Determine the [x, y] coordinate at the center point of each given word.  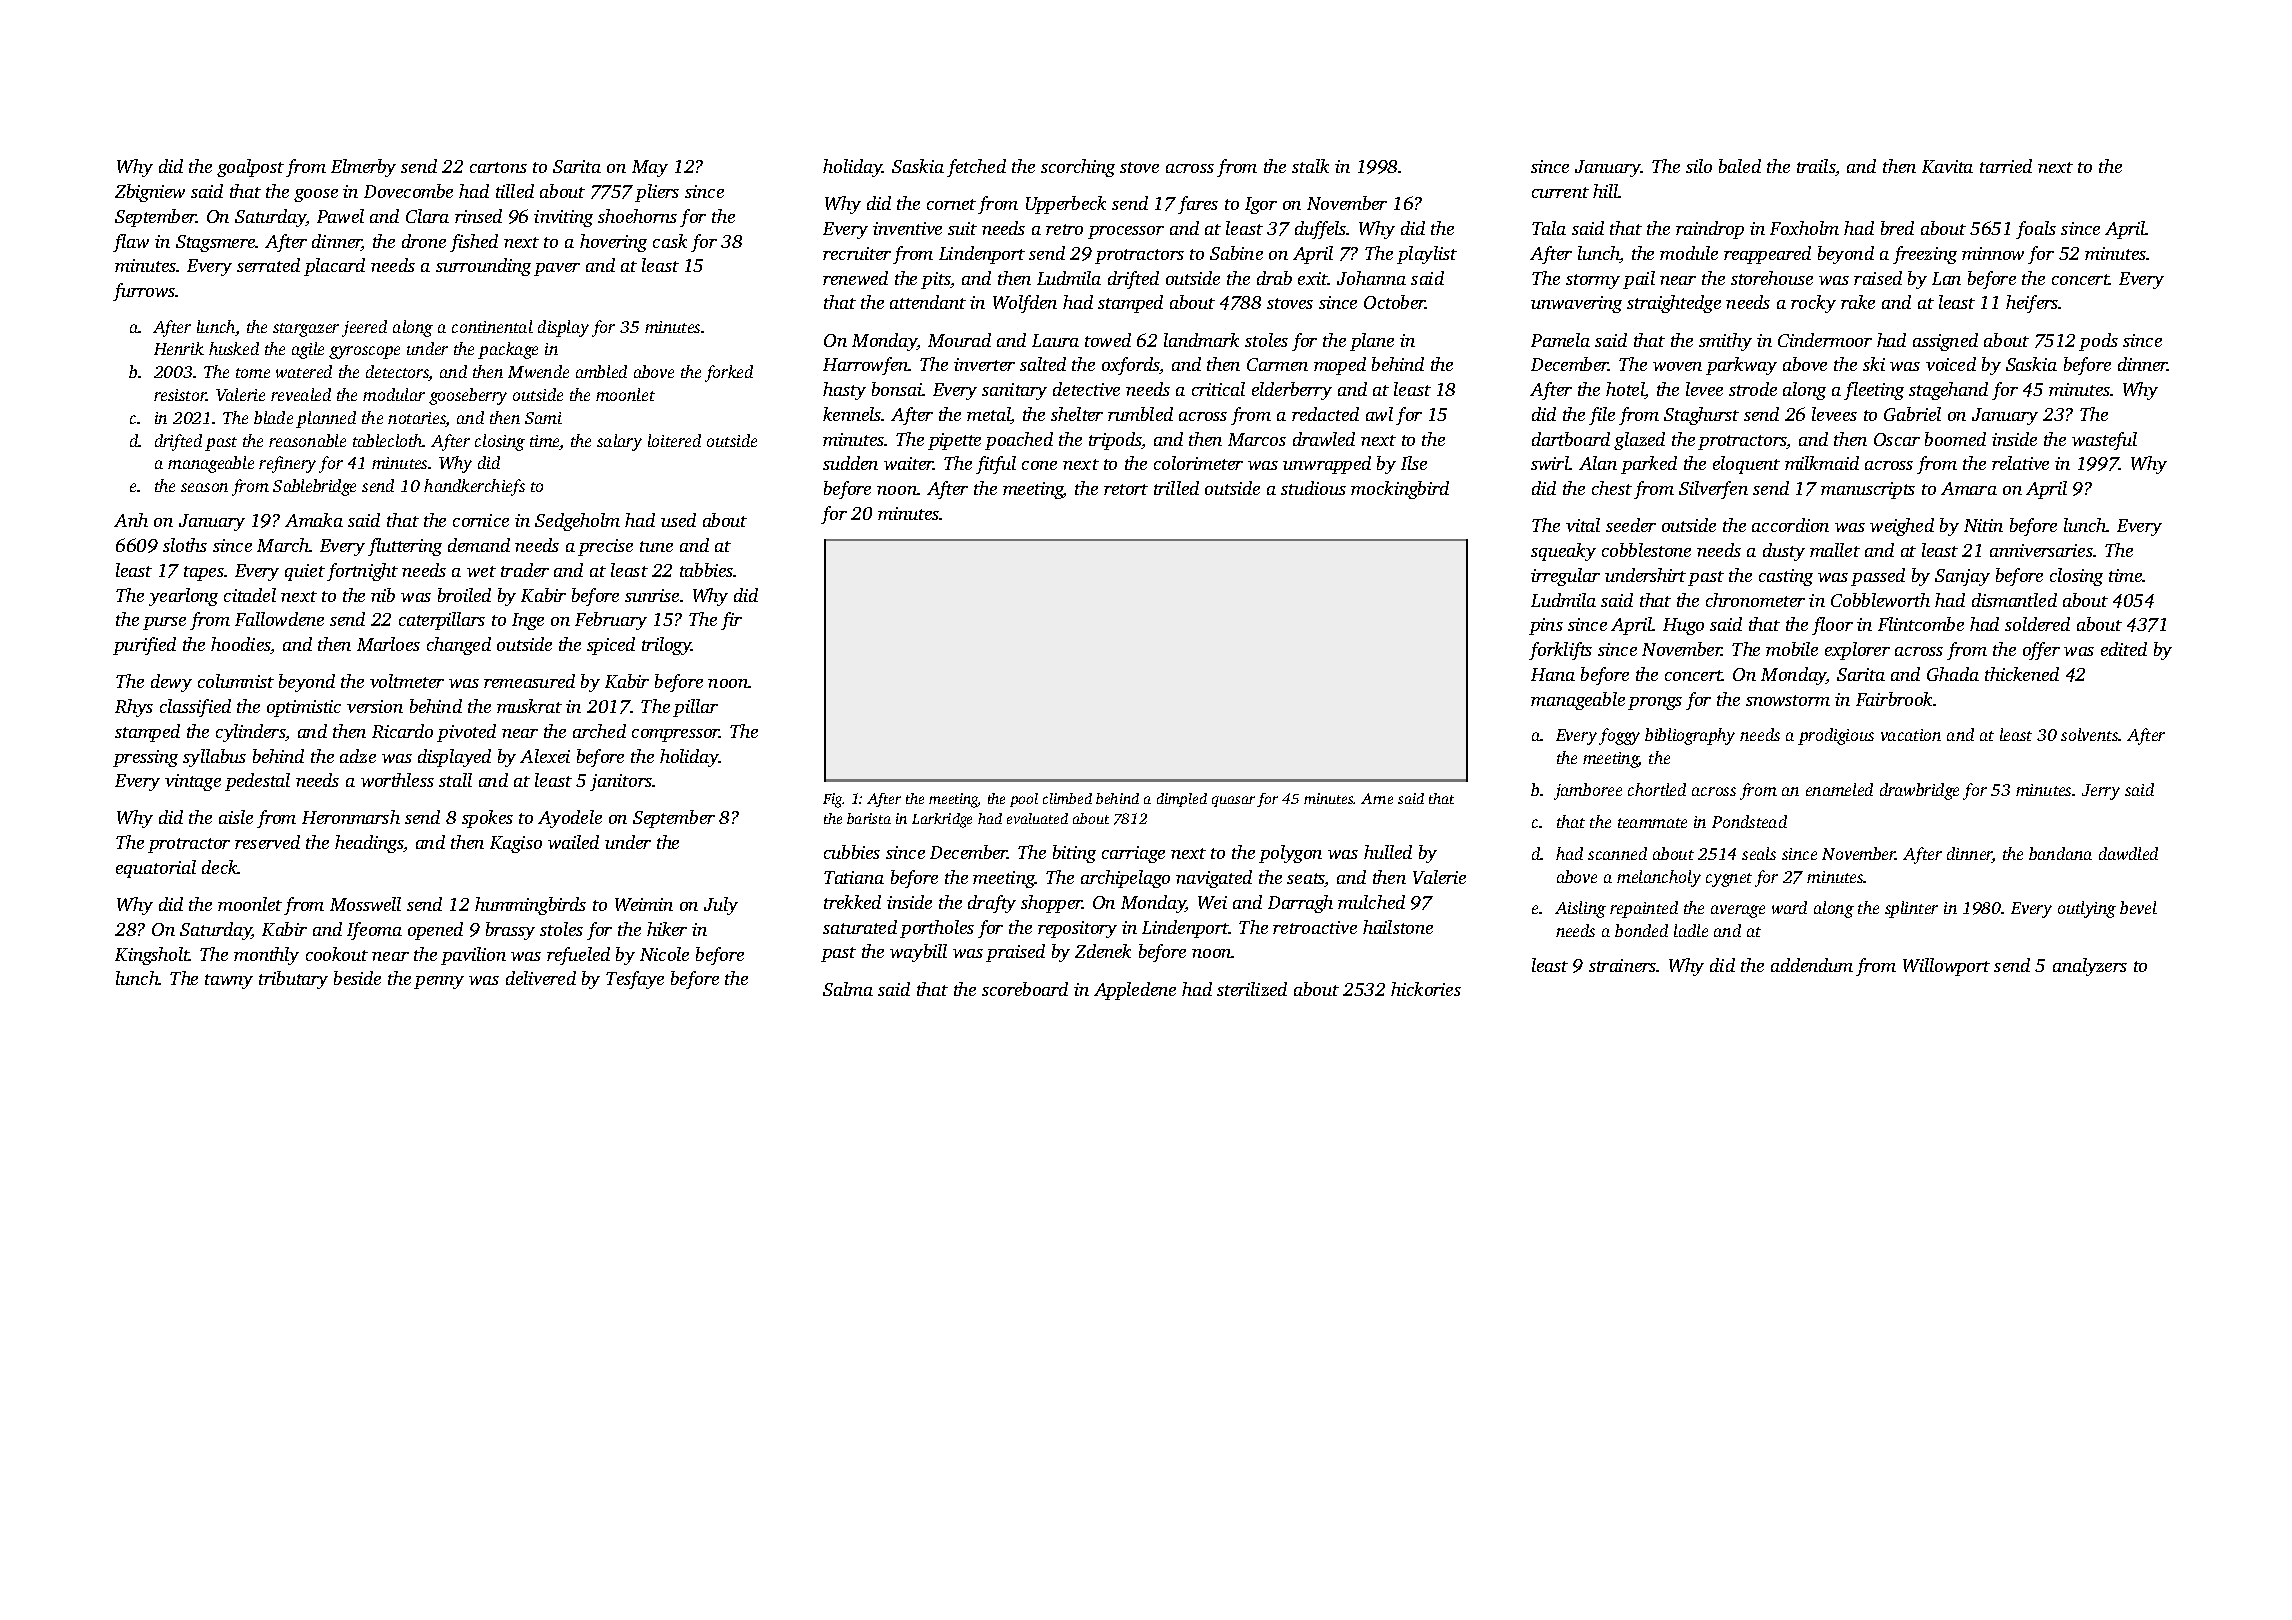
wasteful [2104, 441]
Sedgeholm [577, 522]
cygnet [1729, 880]
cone [1039, 465]
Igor [1261, 205]
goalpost [250, 168]
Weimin [644, 904]
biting [1074, 854]
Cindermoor [1825, 340]
